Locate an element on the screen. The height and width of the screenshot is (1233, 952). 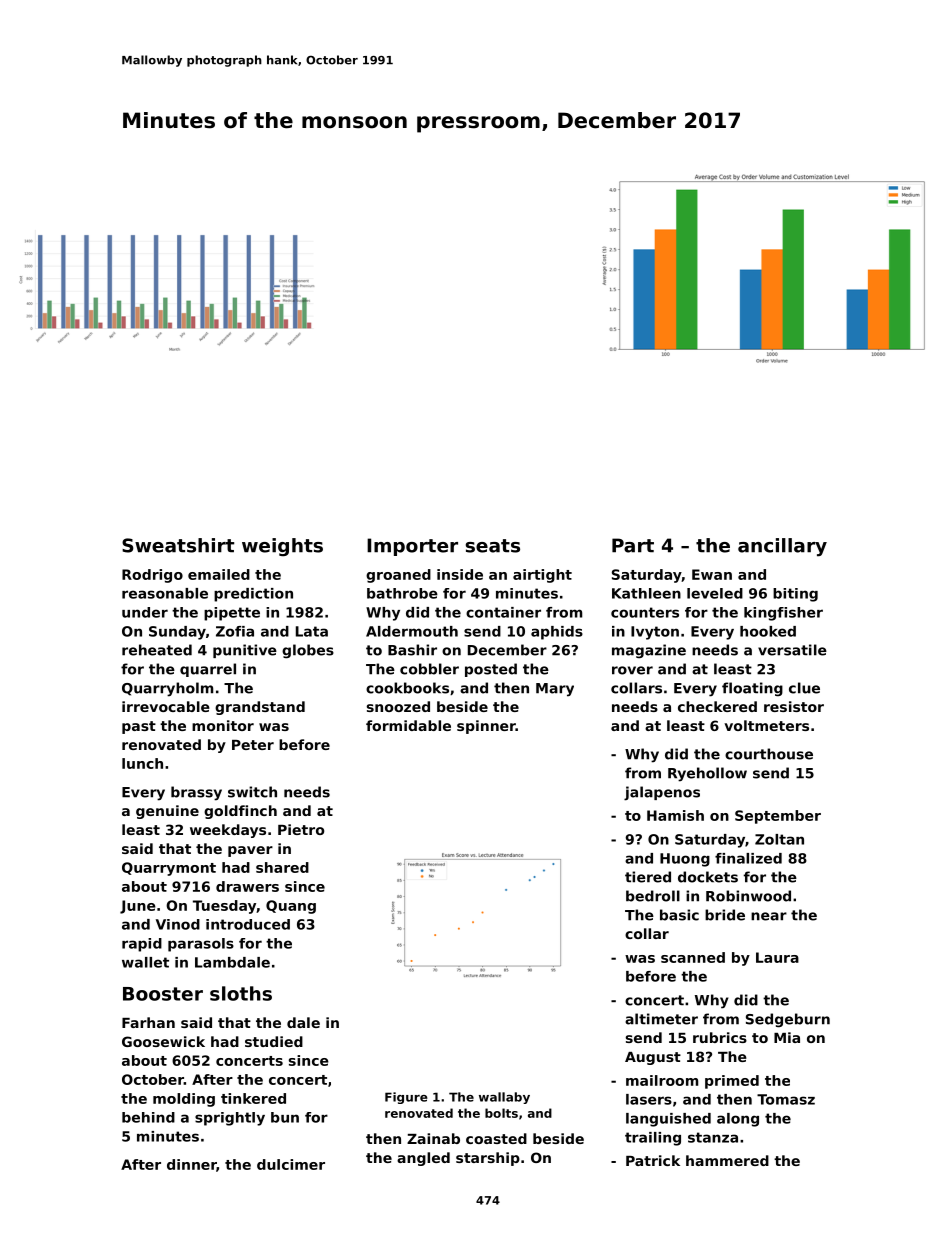
dinner is located at coordinates (192, 1165).
